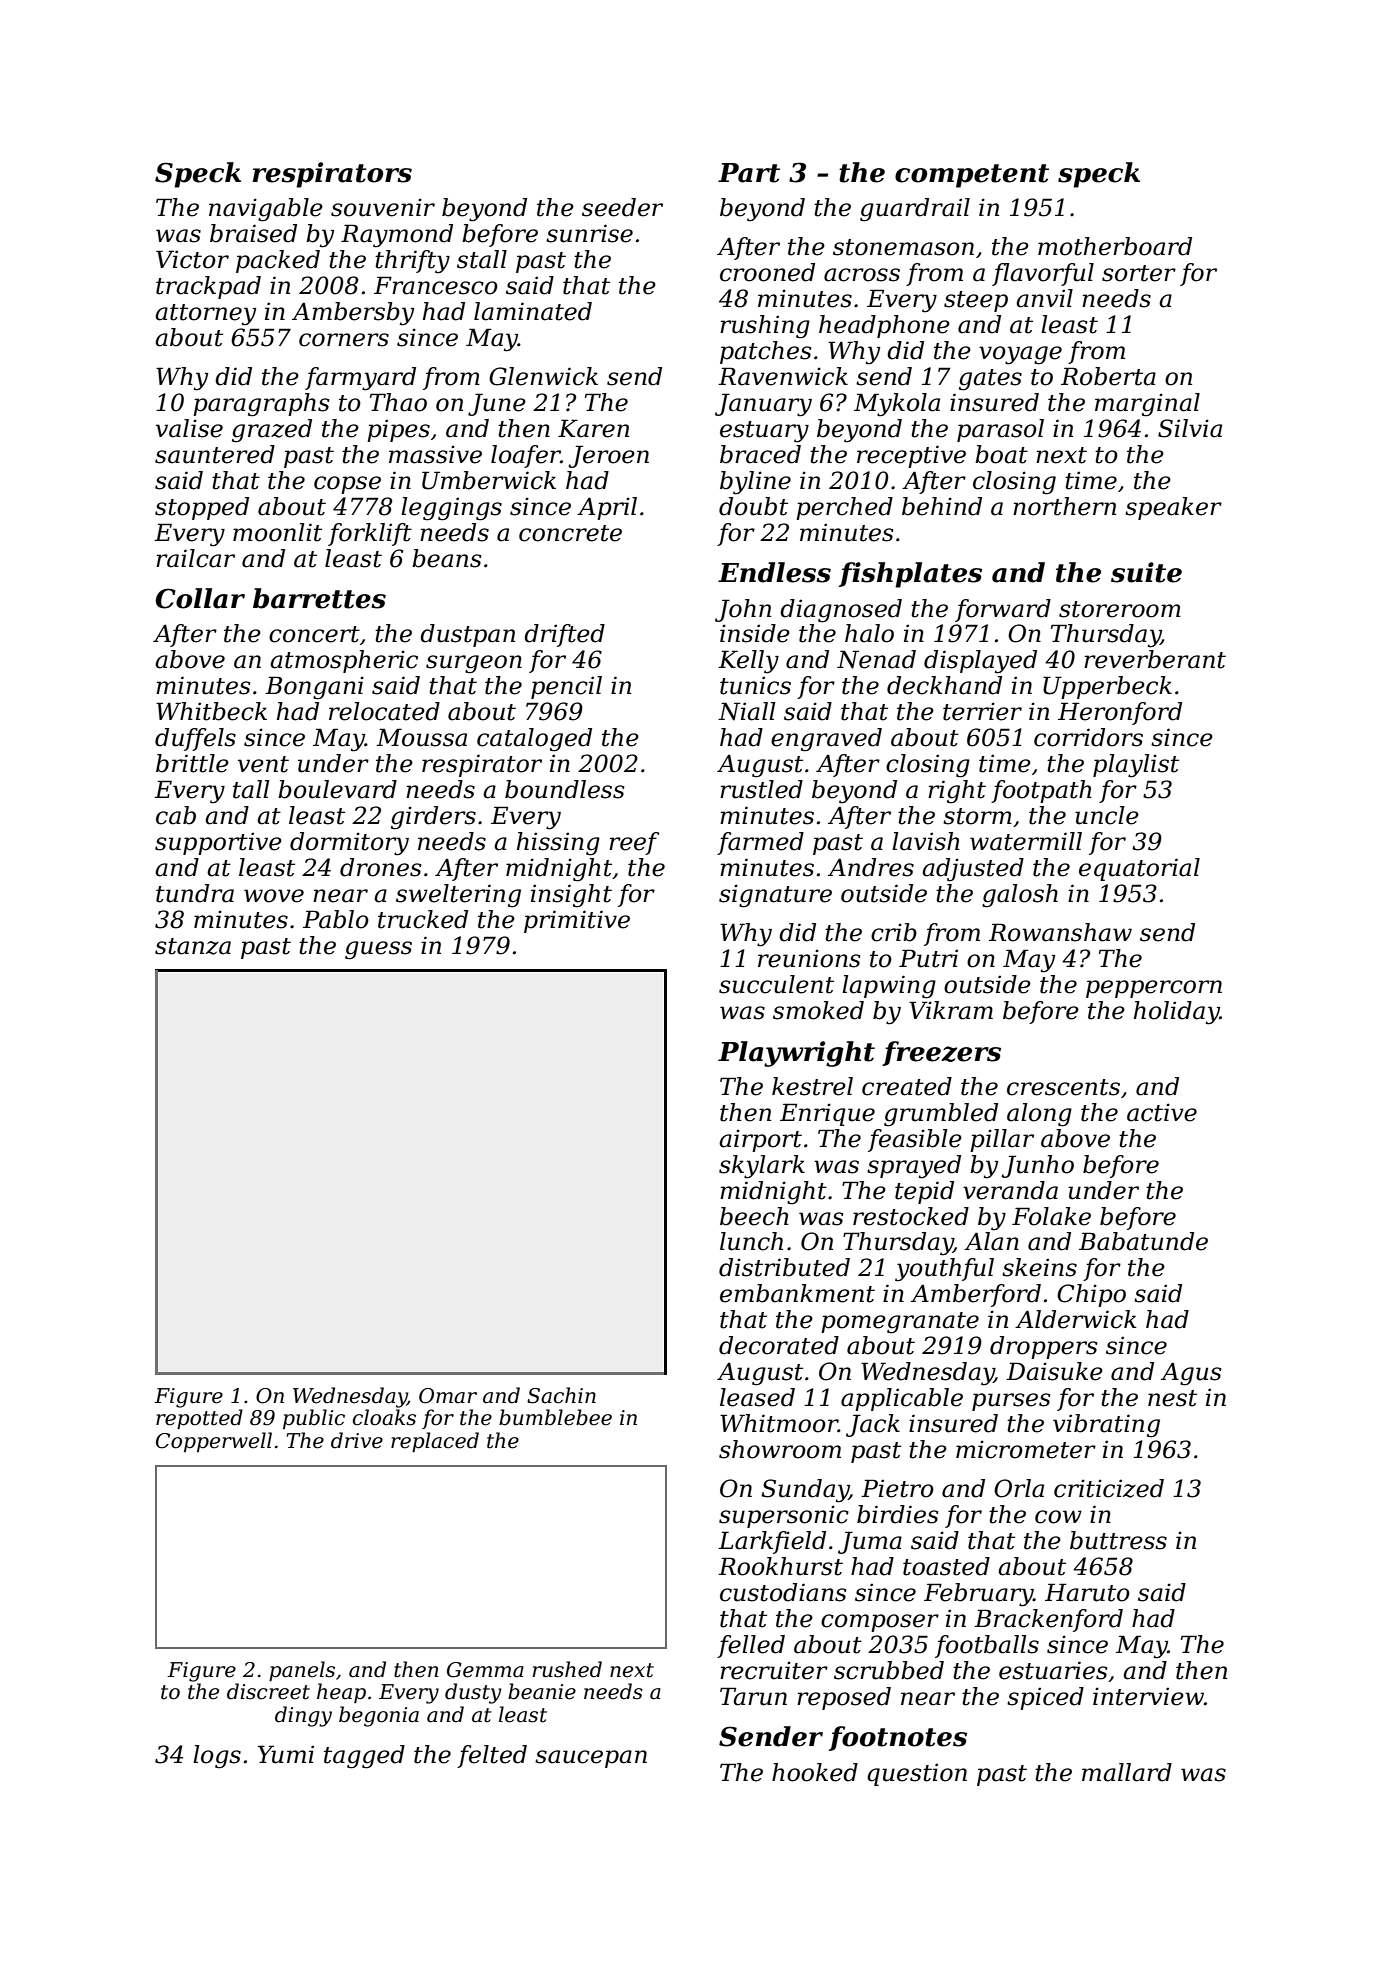 This page has width=1386, height=1969. What do you see at coordinates (253, 233) in the page?
I see `braised` at bounding box center [253, 233].
